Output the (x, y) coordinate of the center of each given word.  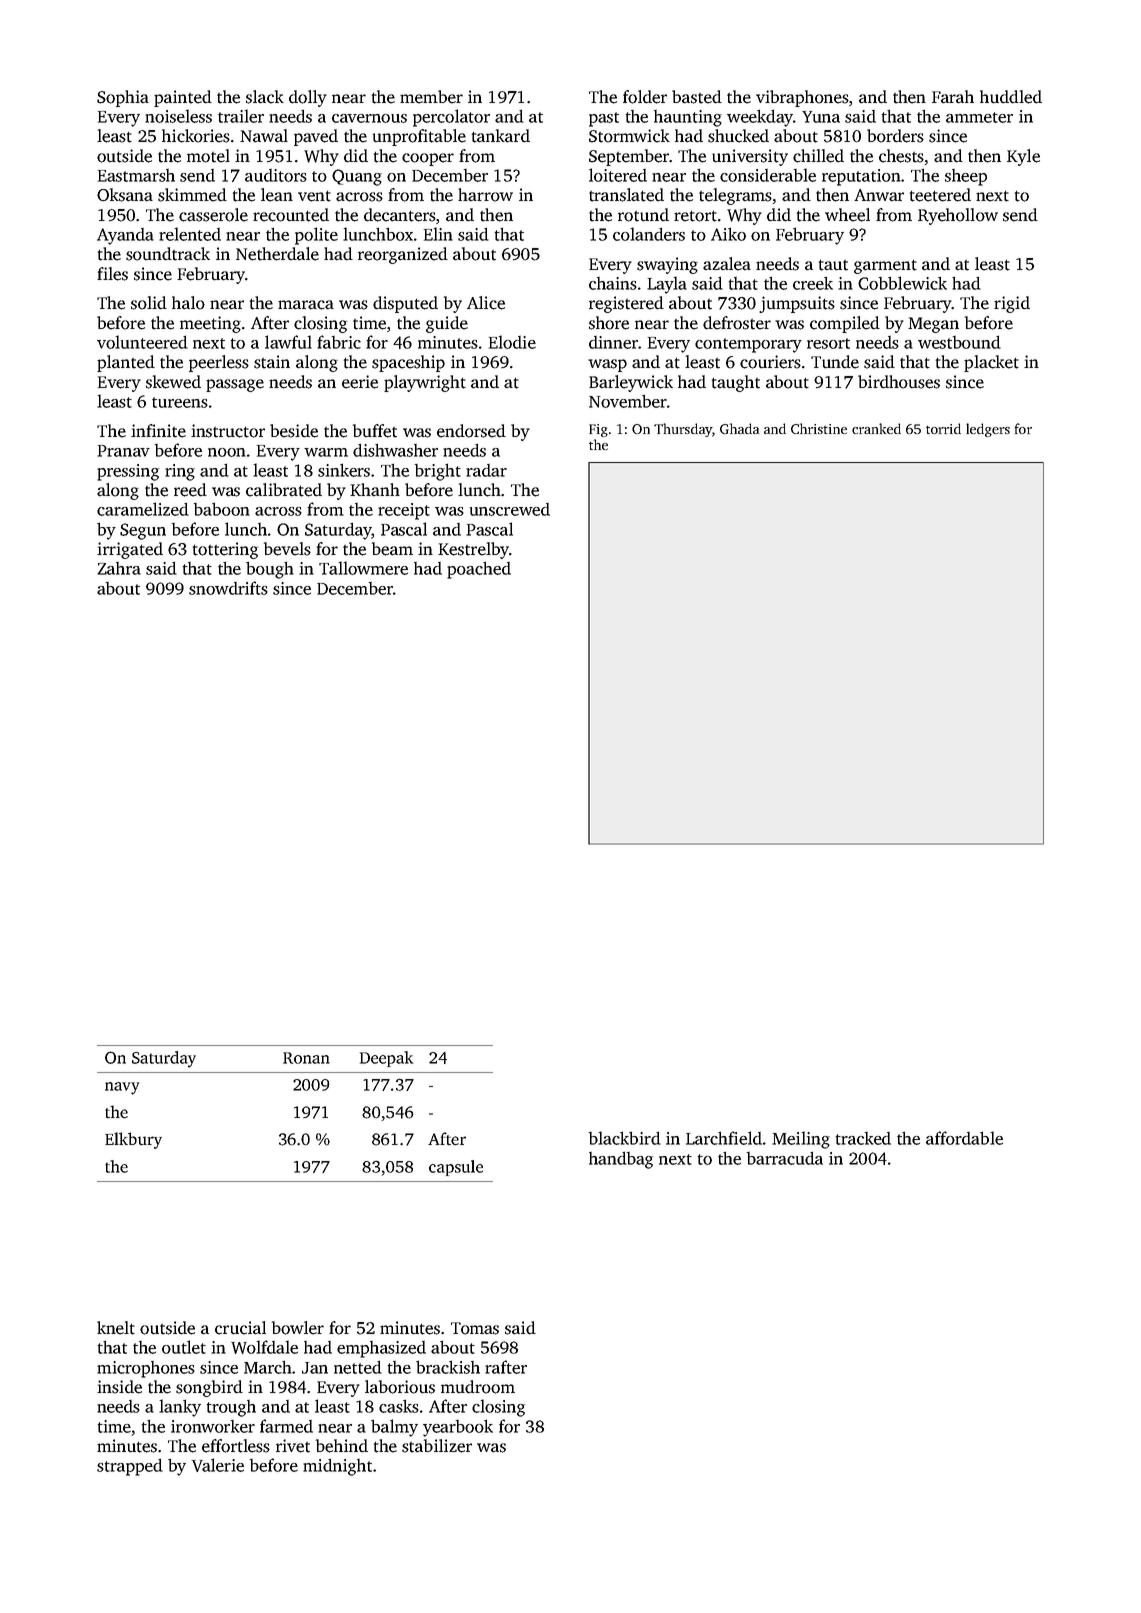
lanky (180, 1408)
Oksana (125, 195)
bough (270, 570)
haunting (688, 118)
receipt (404, 511)
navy (122, 1088)
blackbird (624, 1138)
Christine (819, 428)
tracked (863, 1138)
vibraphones (802, 98)
